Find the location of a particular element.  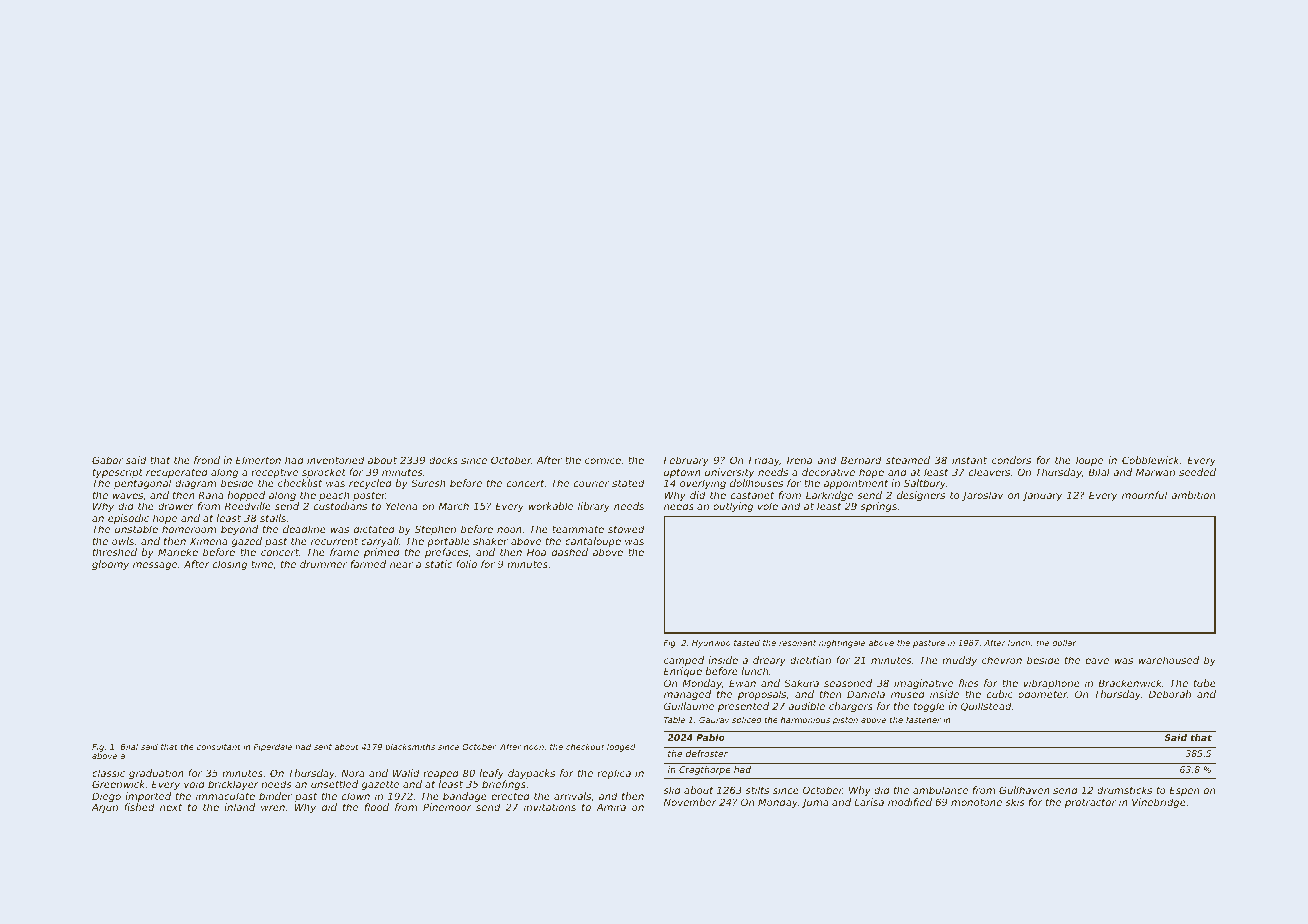

defroster is located at coordinates (707, 753).
